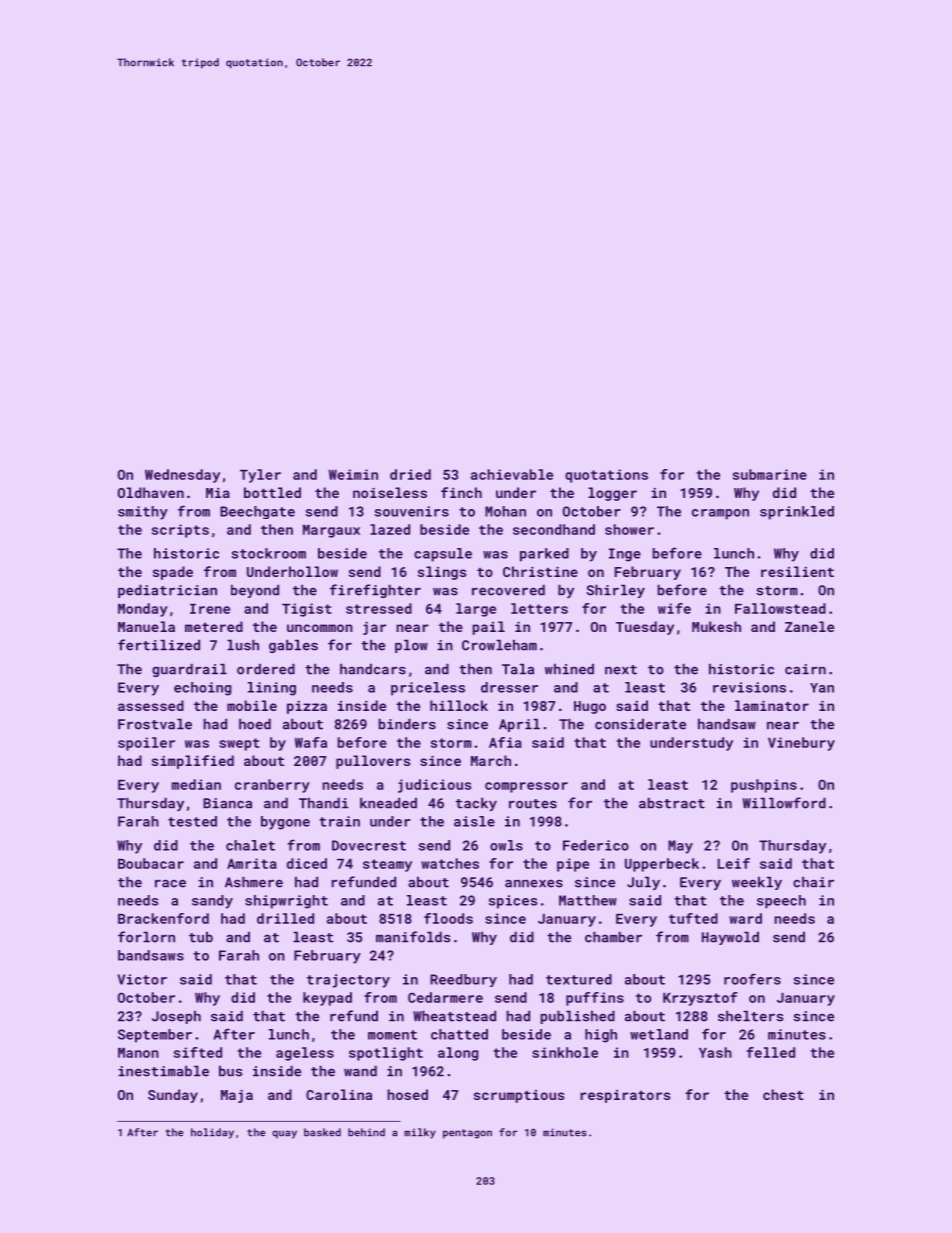 Image resolution: width=952 pixels, height=1233 pixels. I want to click on pentagon, so click(467, 1134).
